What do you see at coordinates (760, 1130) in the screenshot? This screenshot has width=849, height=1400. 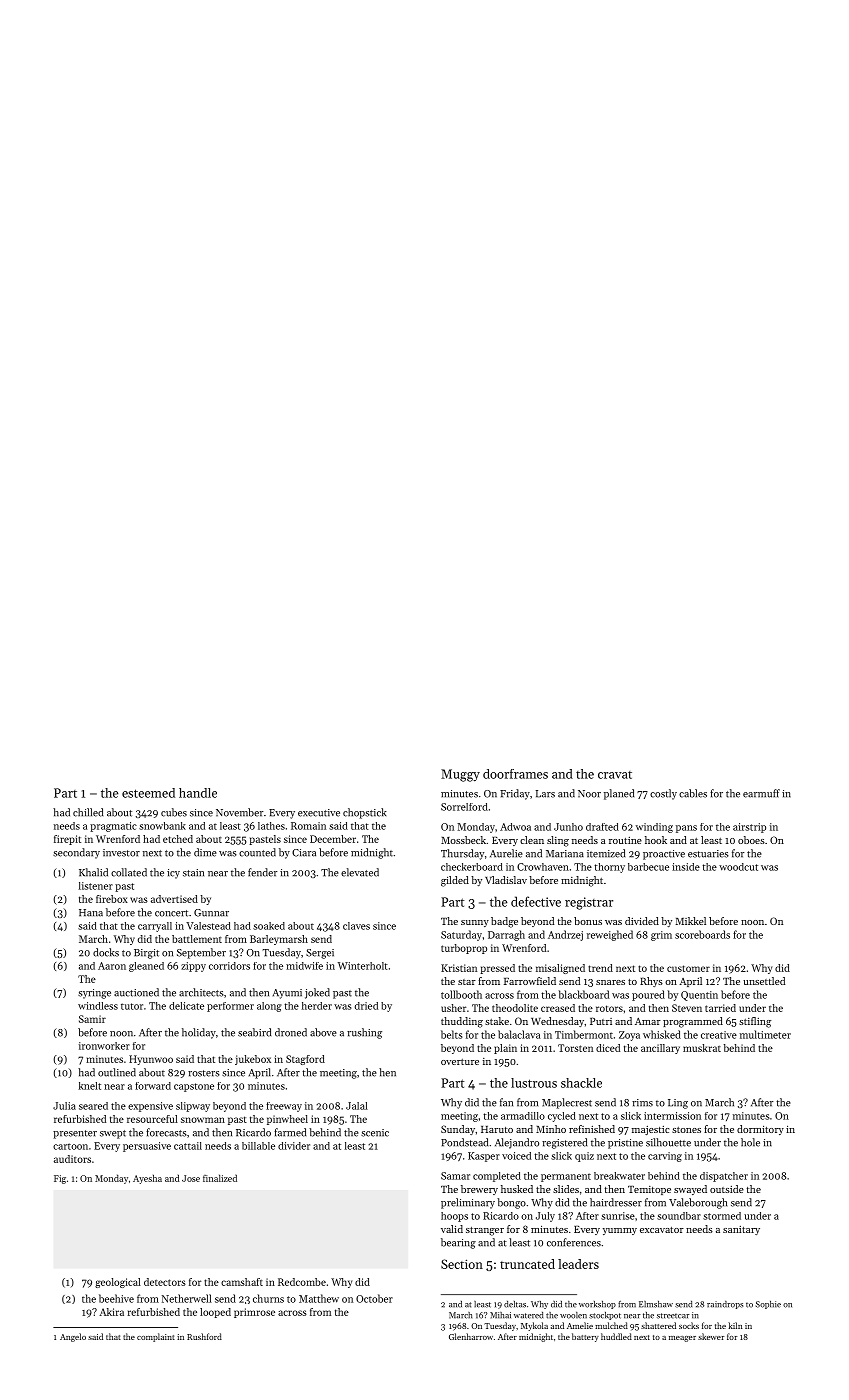 I see `dormitory` at bounding box center [760, 1130].
